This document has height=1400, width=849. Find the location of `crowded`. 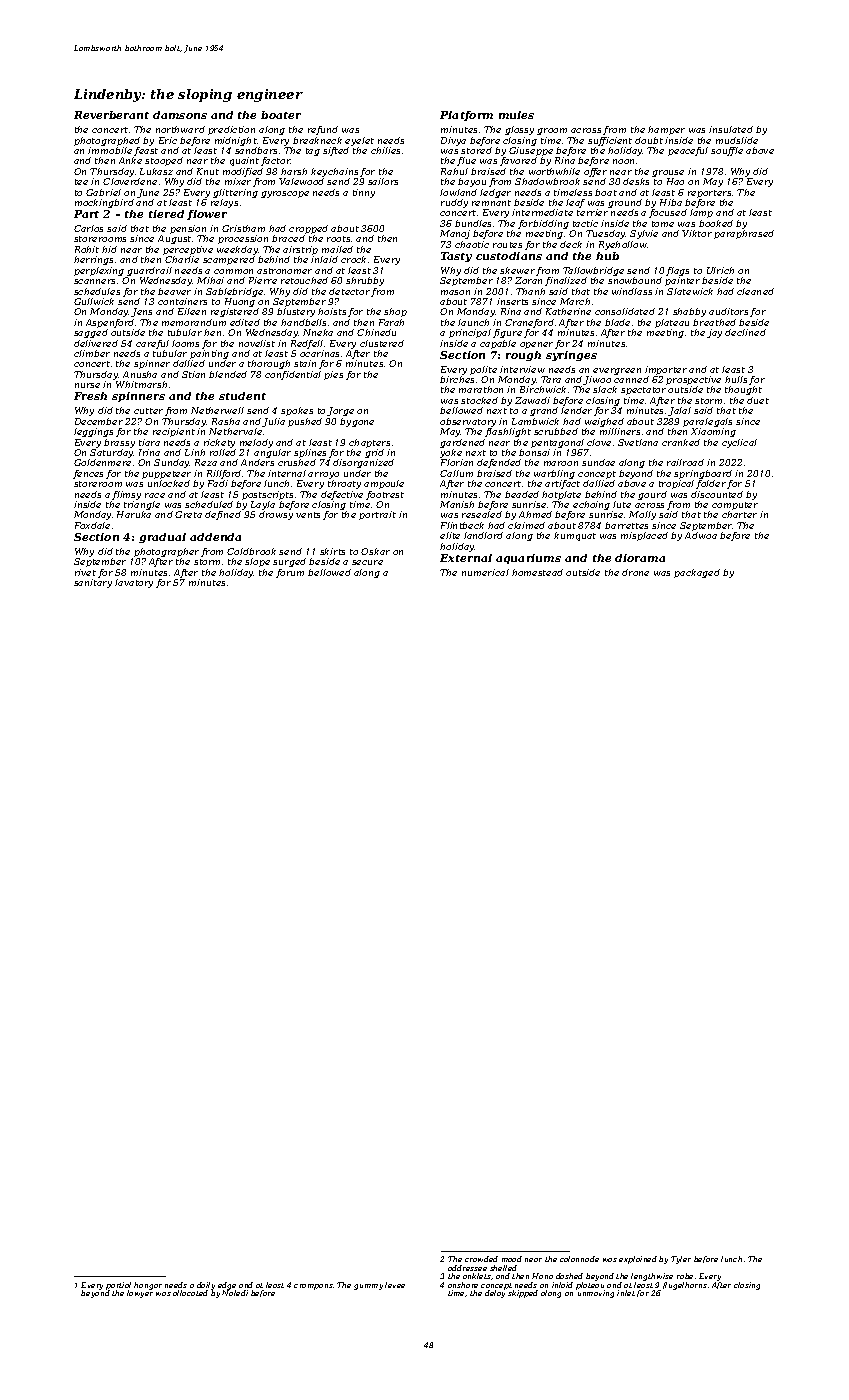

crowded is located at coordinates (481, 1259).
